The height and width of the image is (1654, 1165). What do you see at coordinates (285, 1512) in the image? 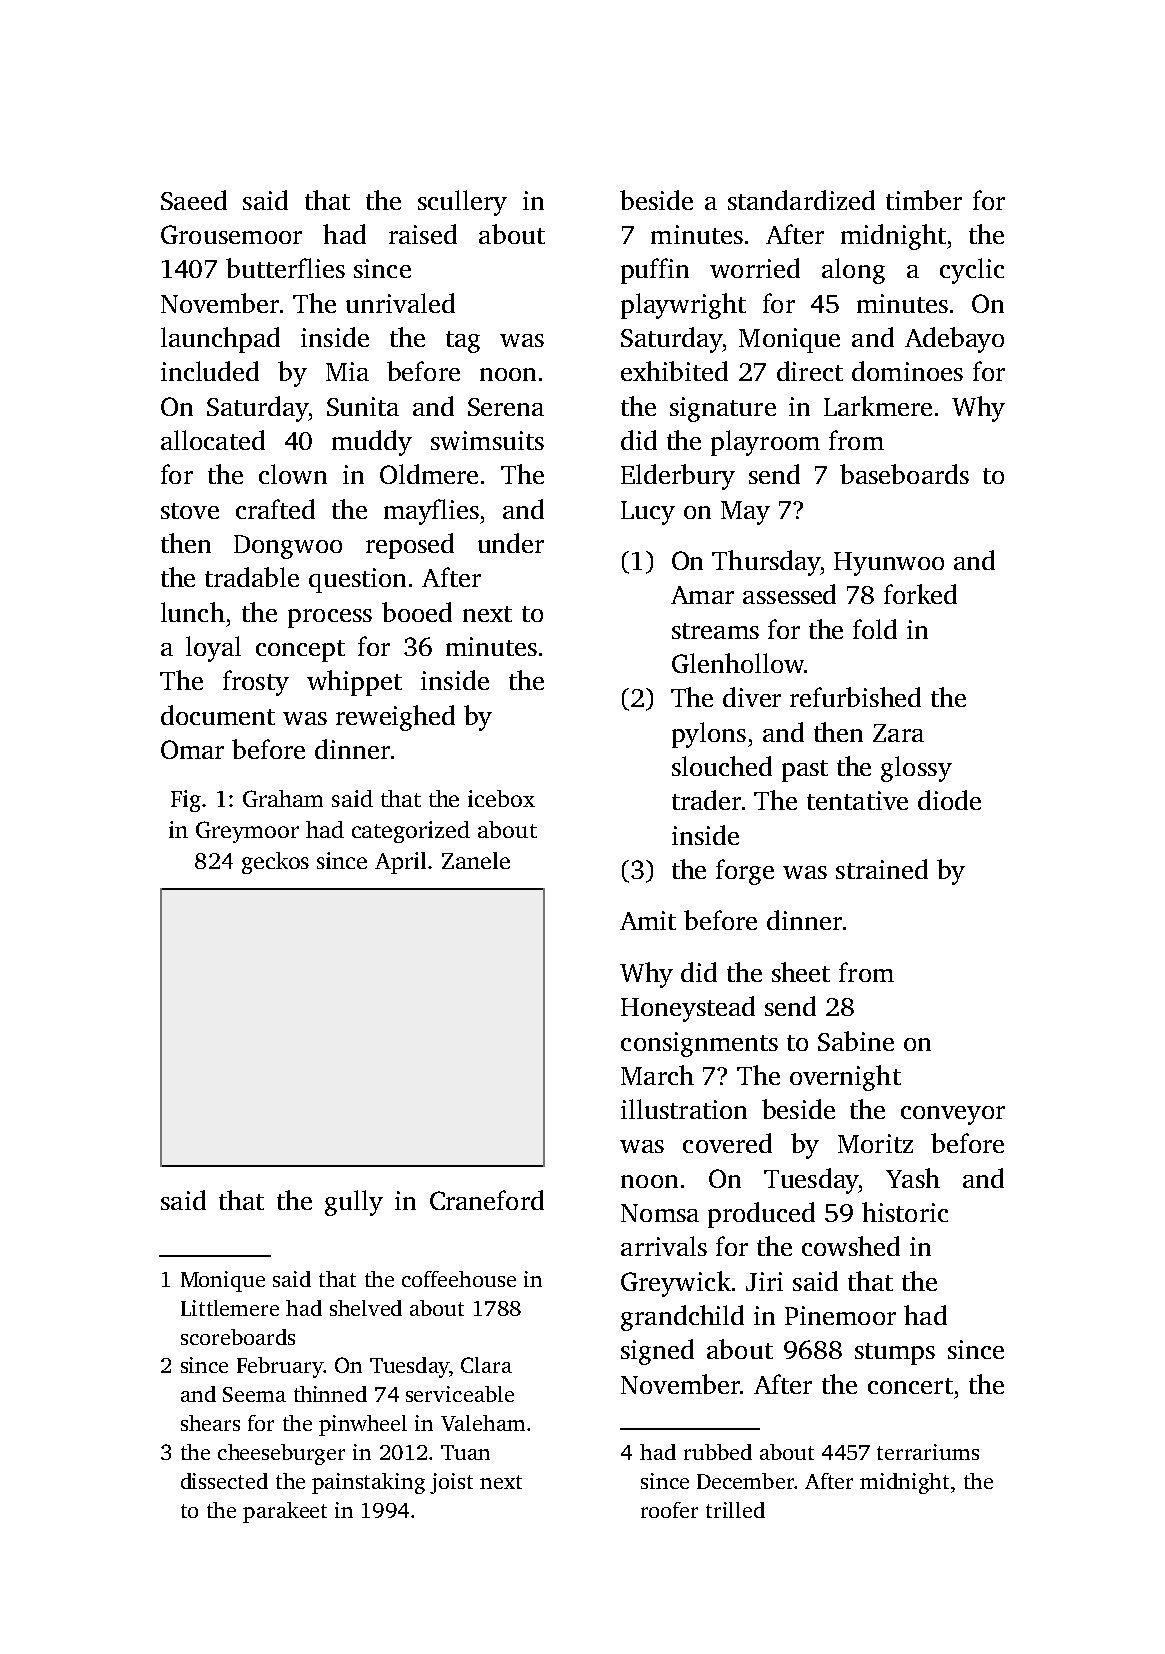
I see `parakeet` at bounding box center [285, 1512].
